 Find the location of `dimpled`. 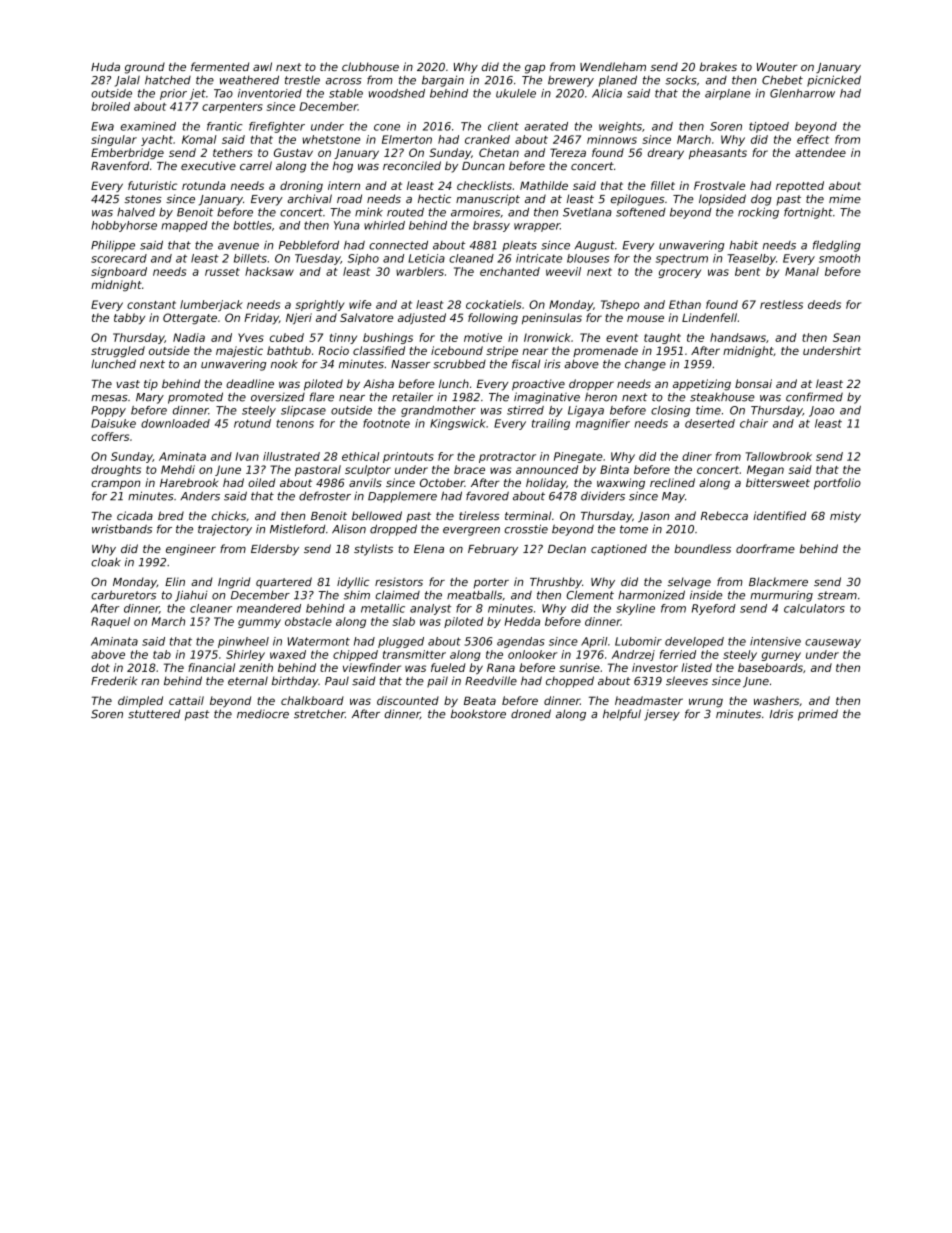

dimpled is located at coordinates (140, 702).
